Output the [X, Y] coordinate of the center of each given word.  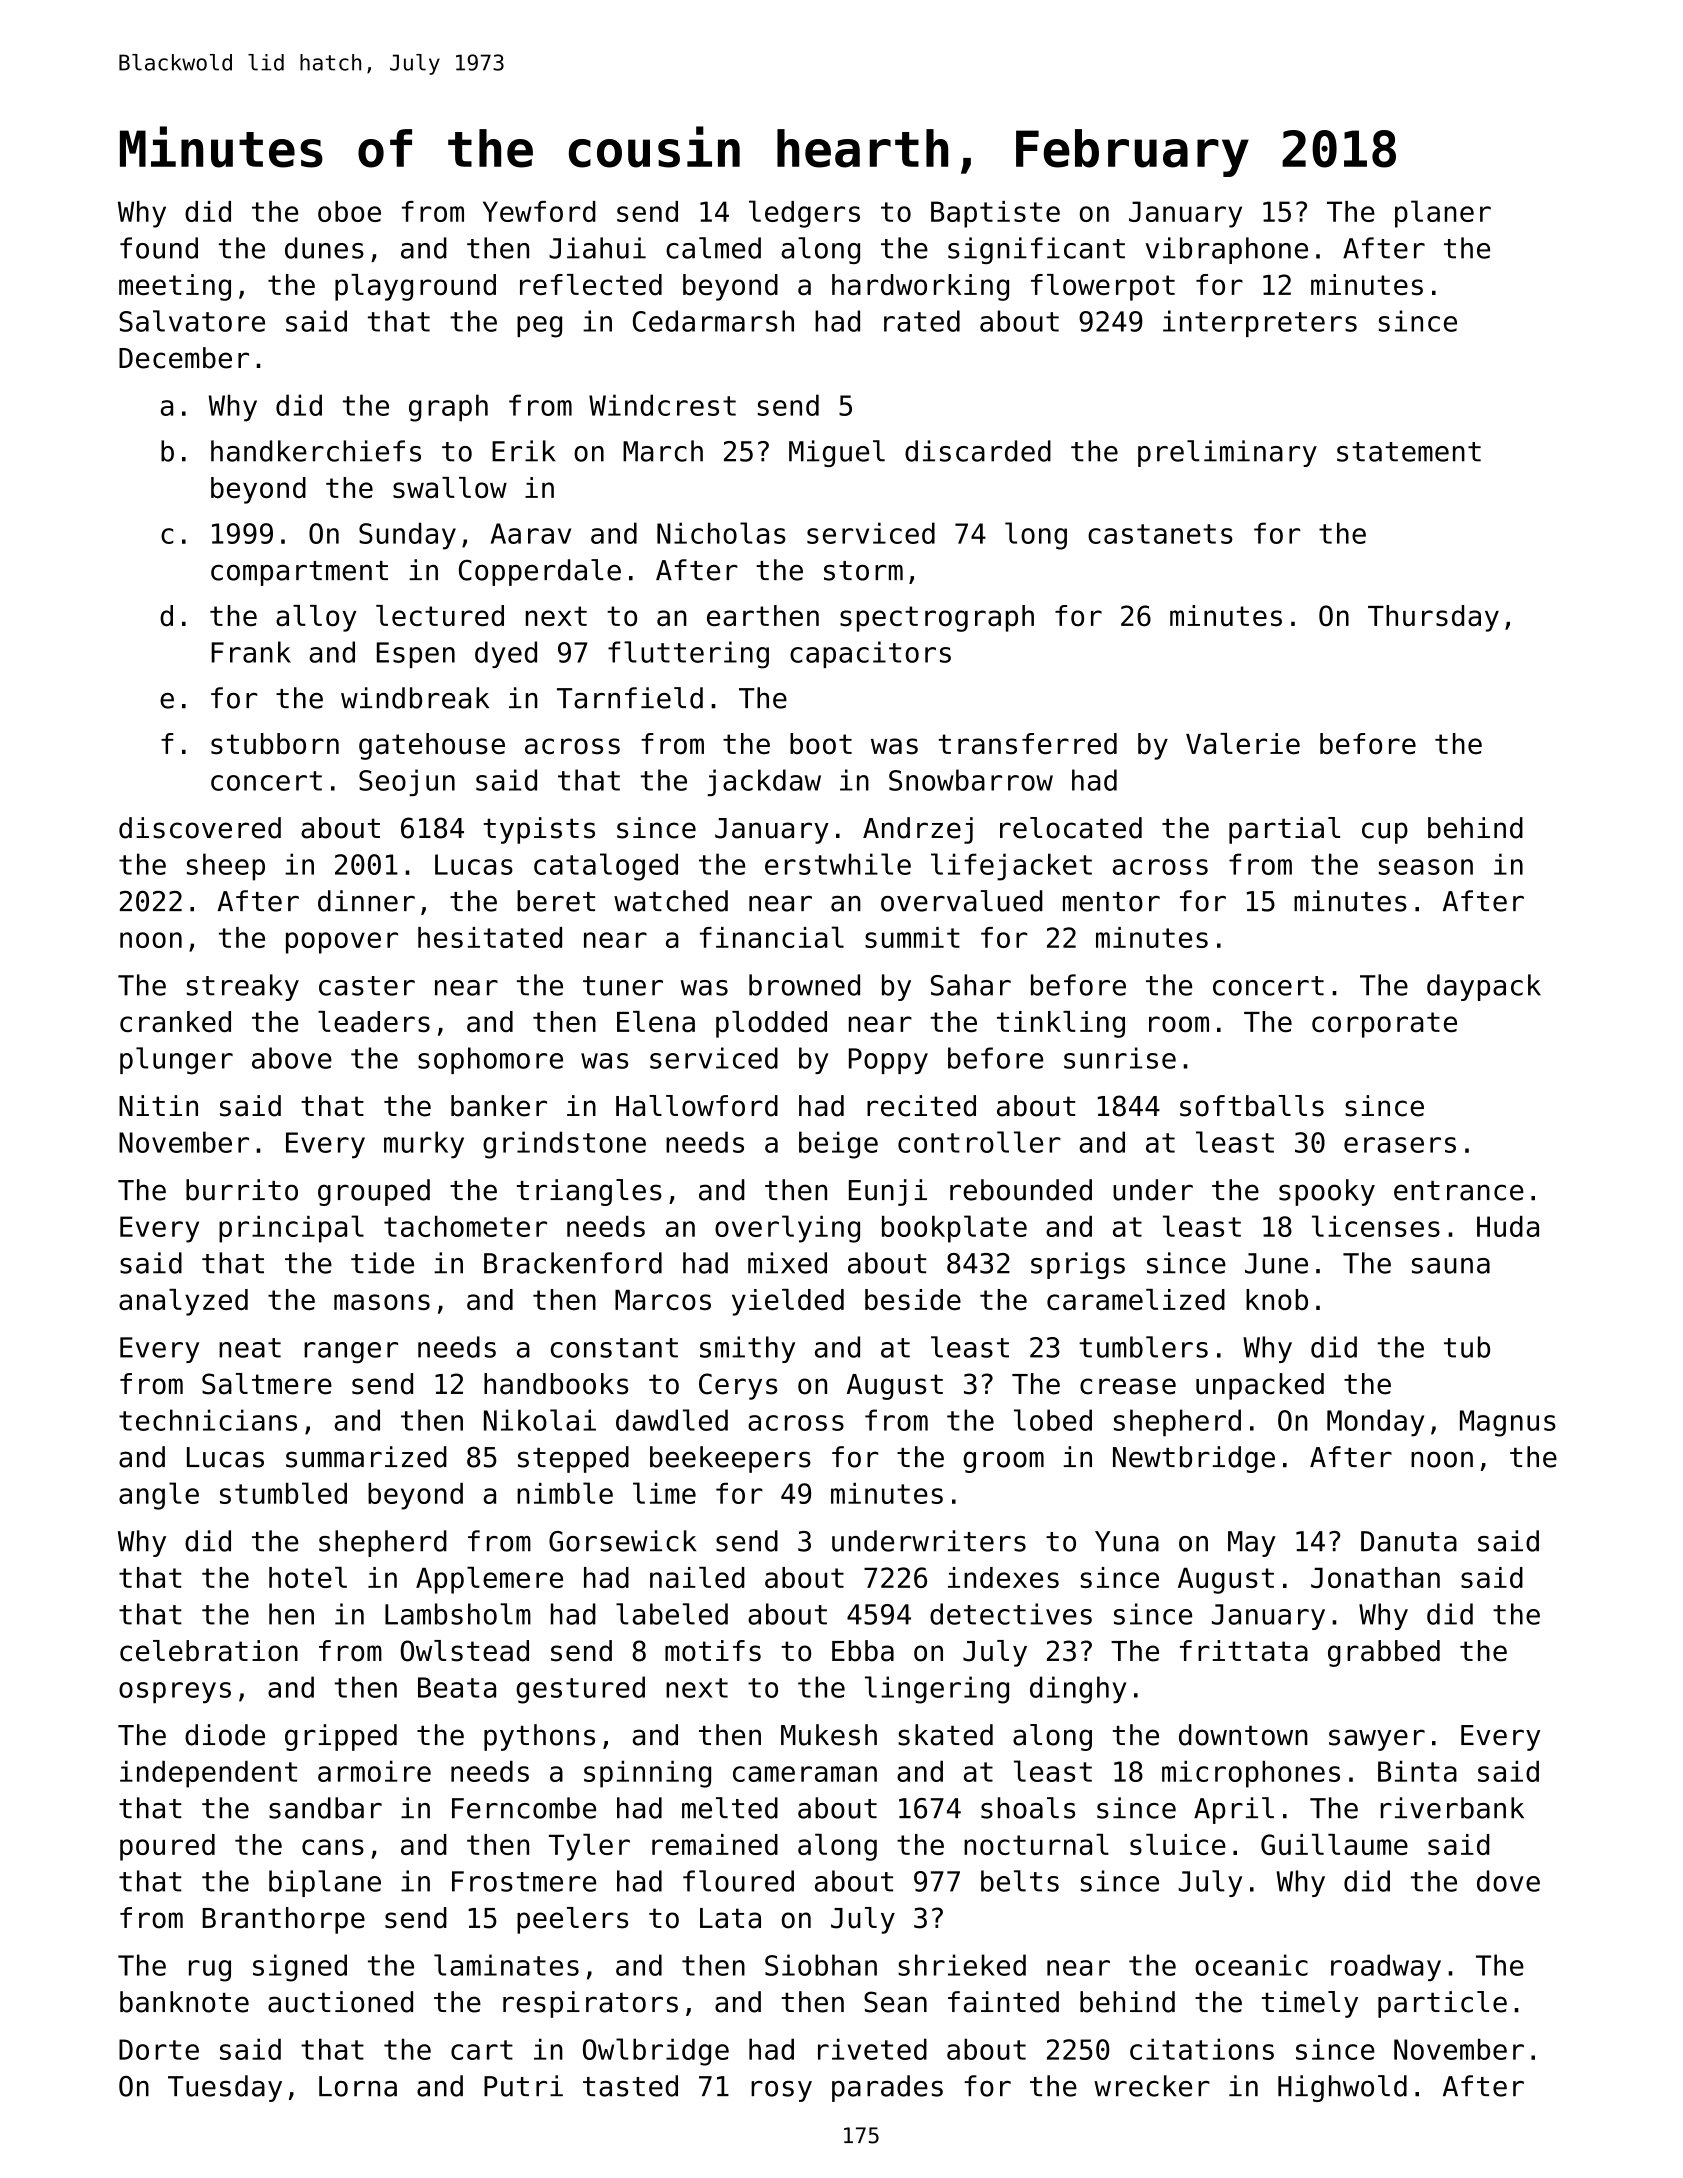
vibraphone [1226, 250]
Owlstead [465, 1651]
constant [614, 1348]
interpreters [1260, 323]
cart [482, 2050]
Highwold [1342, 2088]
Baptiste [995, 214]
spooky [1327, 1192]
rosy [781, 2091]
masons [382, 1302]
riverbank [1452, 1808]
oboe [349, 211]
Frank [251, 652]
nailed [697, 1577]
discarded [978, 451]
